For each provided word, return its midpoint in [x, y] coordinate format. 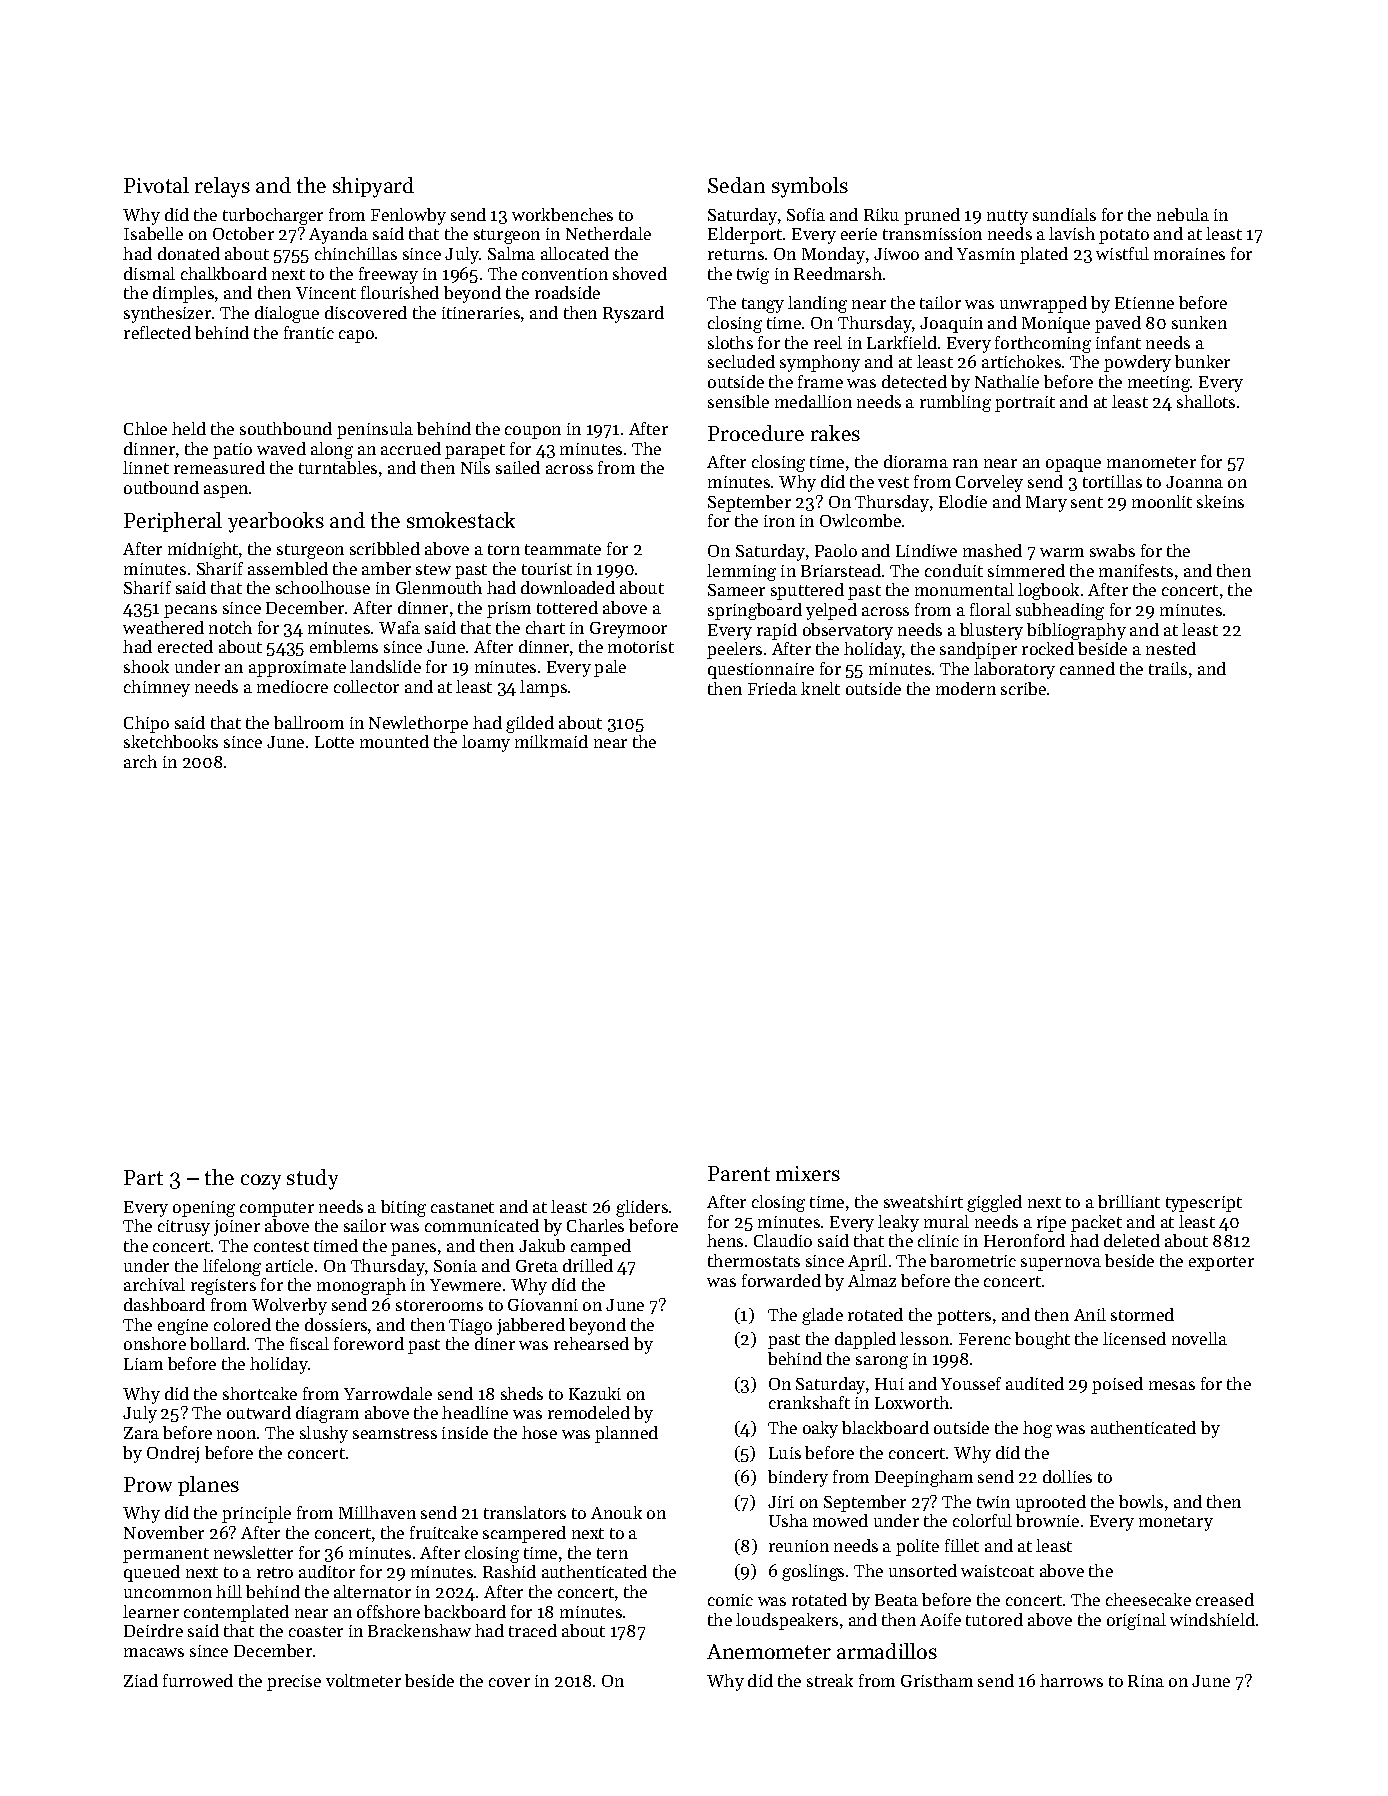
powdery [1137, 363]
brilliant [1129, 1201]
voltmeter [363, 1680]
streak [830, 1680]
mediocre [292, 686]
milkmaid [551, 741]
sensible [738, 401]
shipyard [373, 187]
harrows [1071, 1680]
